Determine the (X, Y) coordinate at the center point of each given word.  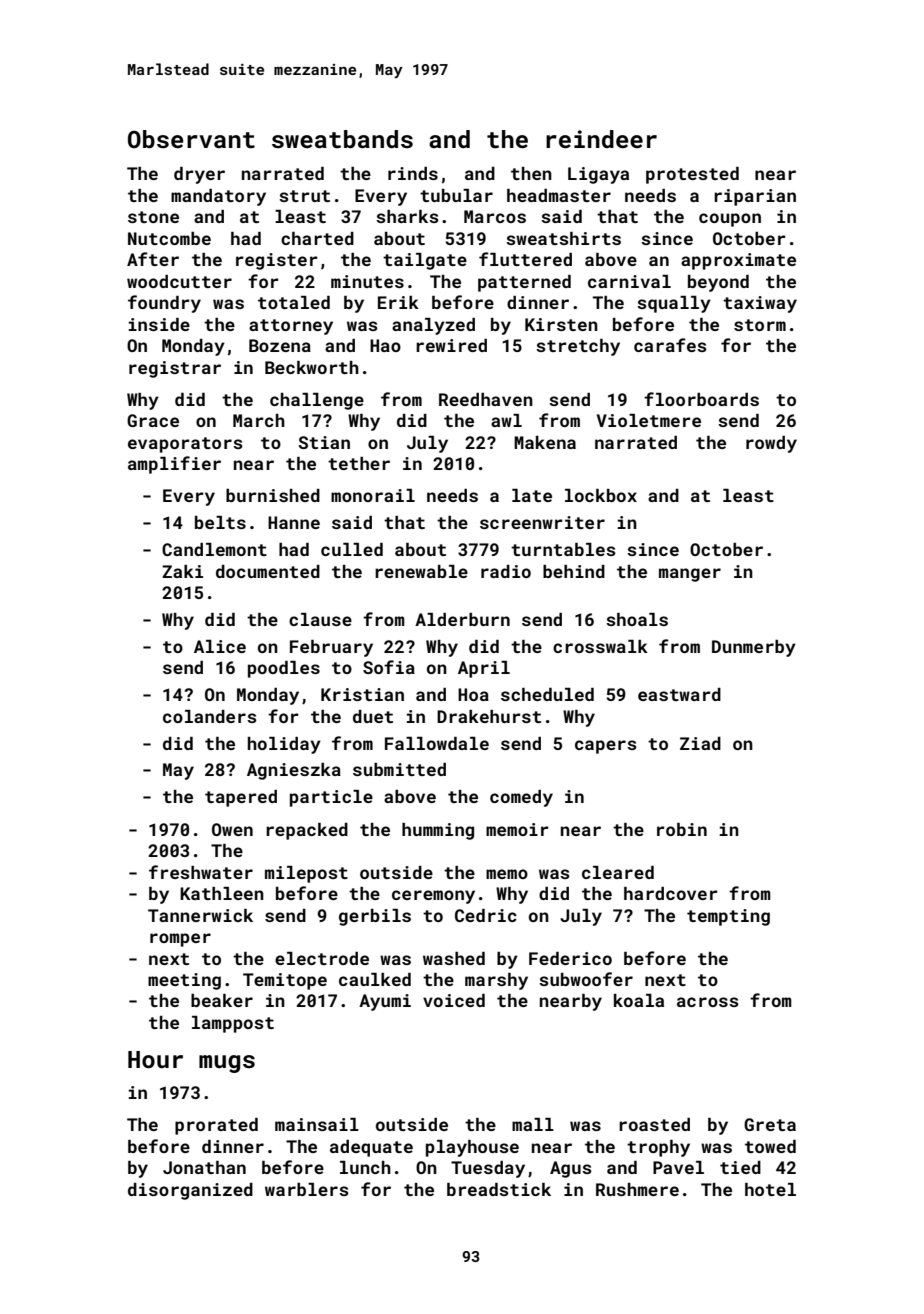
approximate (738, 261)
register (277, 261)
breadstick (499, 1189)
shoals (637, 619)
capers (606, 747)
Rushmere (637, 1189)
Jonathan (204, 1167)
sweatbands (342, 139)
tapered (241, 798)
